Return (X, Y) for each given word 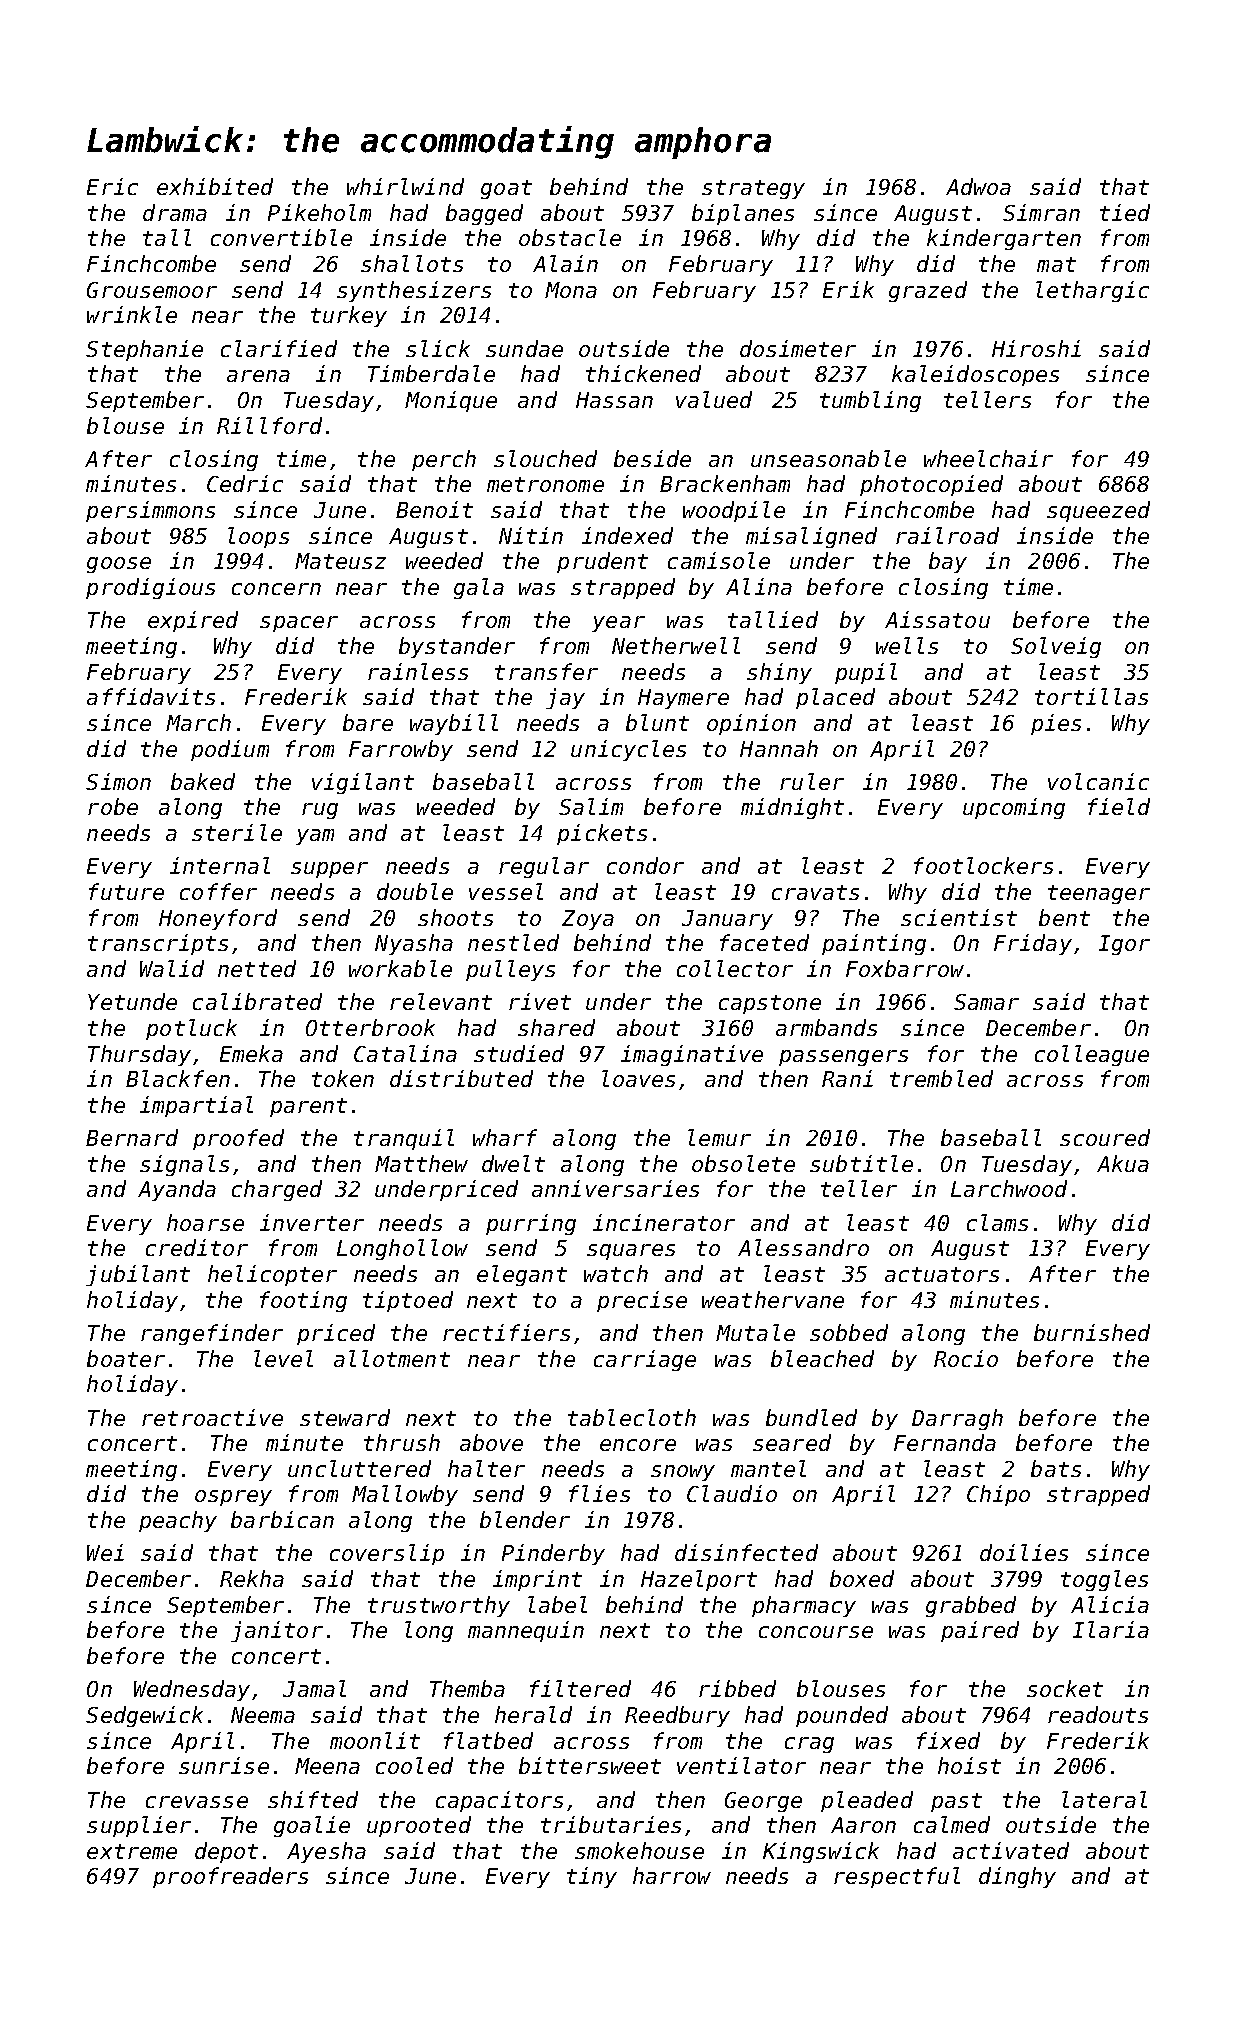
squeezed (1098, 511)
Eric (112, 186)
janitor (277, 1631)
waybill (454, 724)
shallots (412, 263)
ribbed (737, 1688)
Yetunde (132, 1001)
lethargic (1092, 291)
